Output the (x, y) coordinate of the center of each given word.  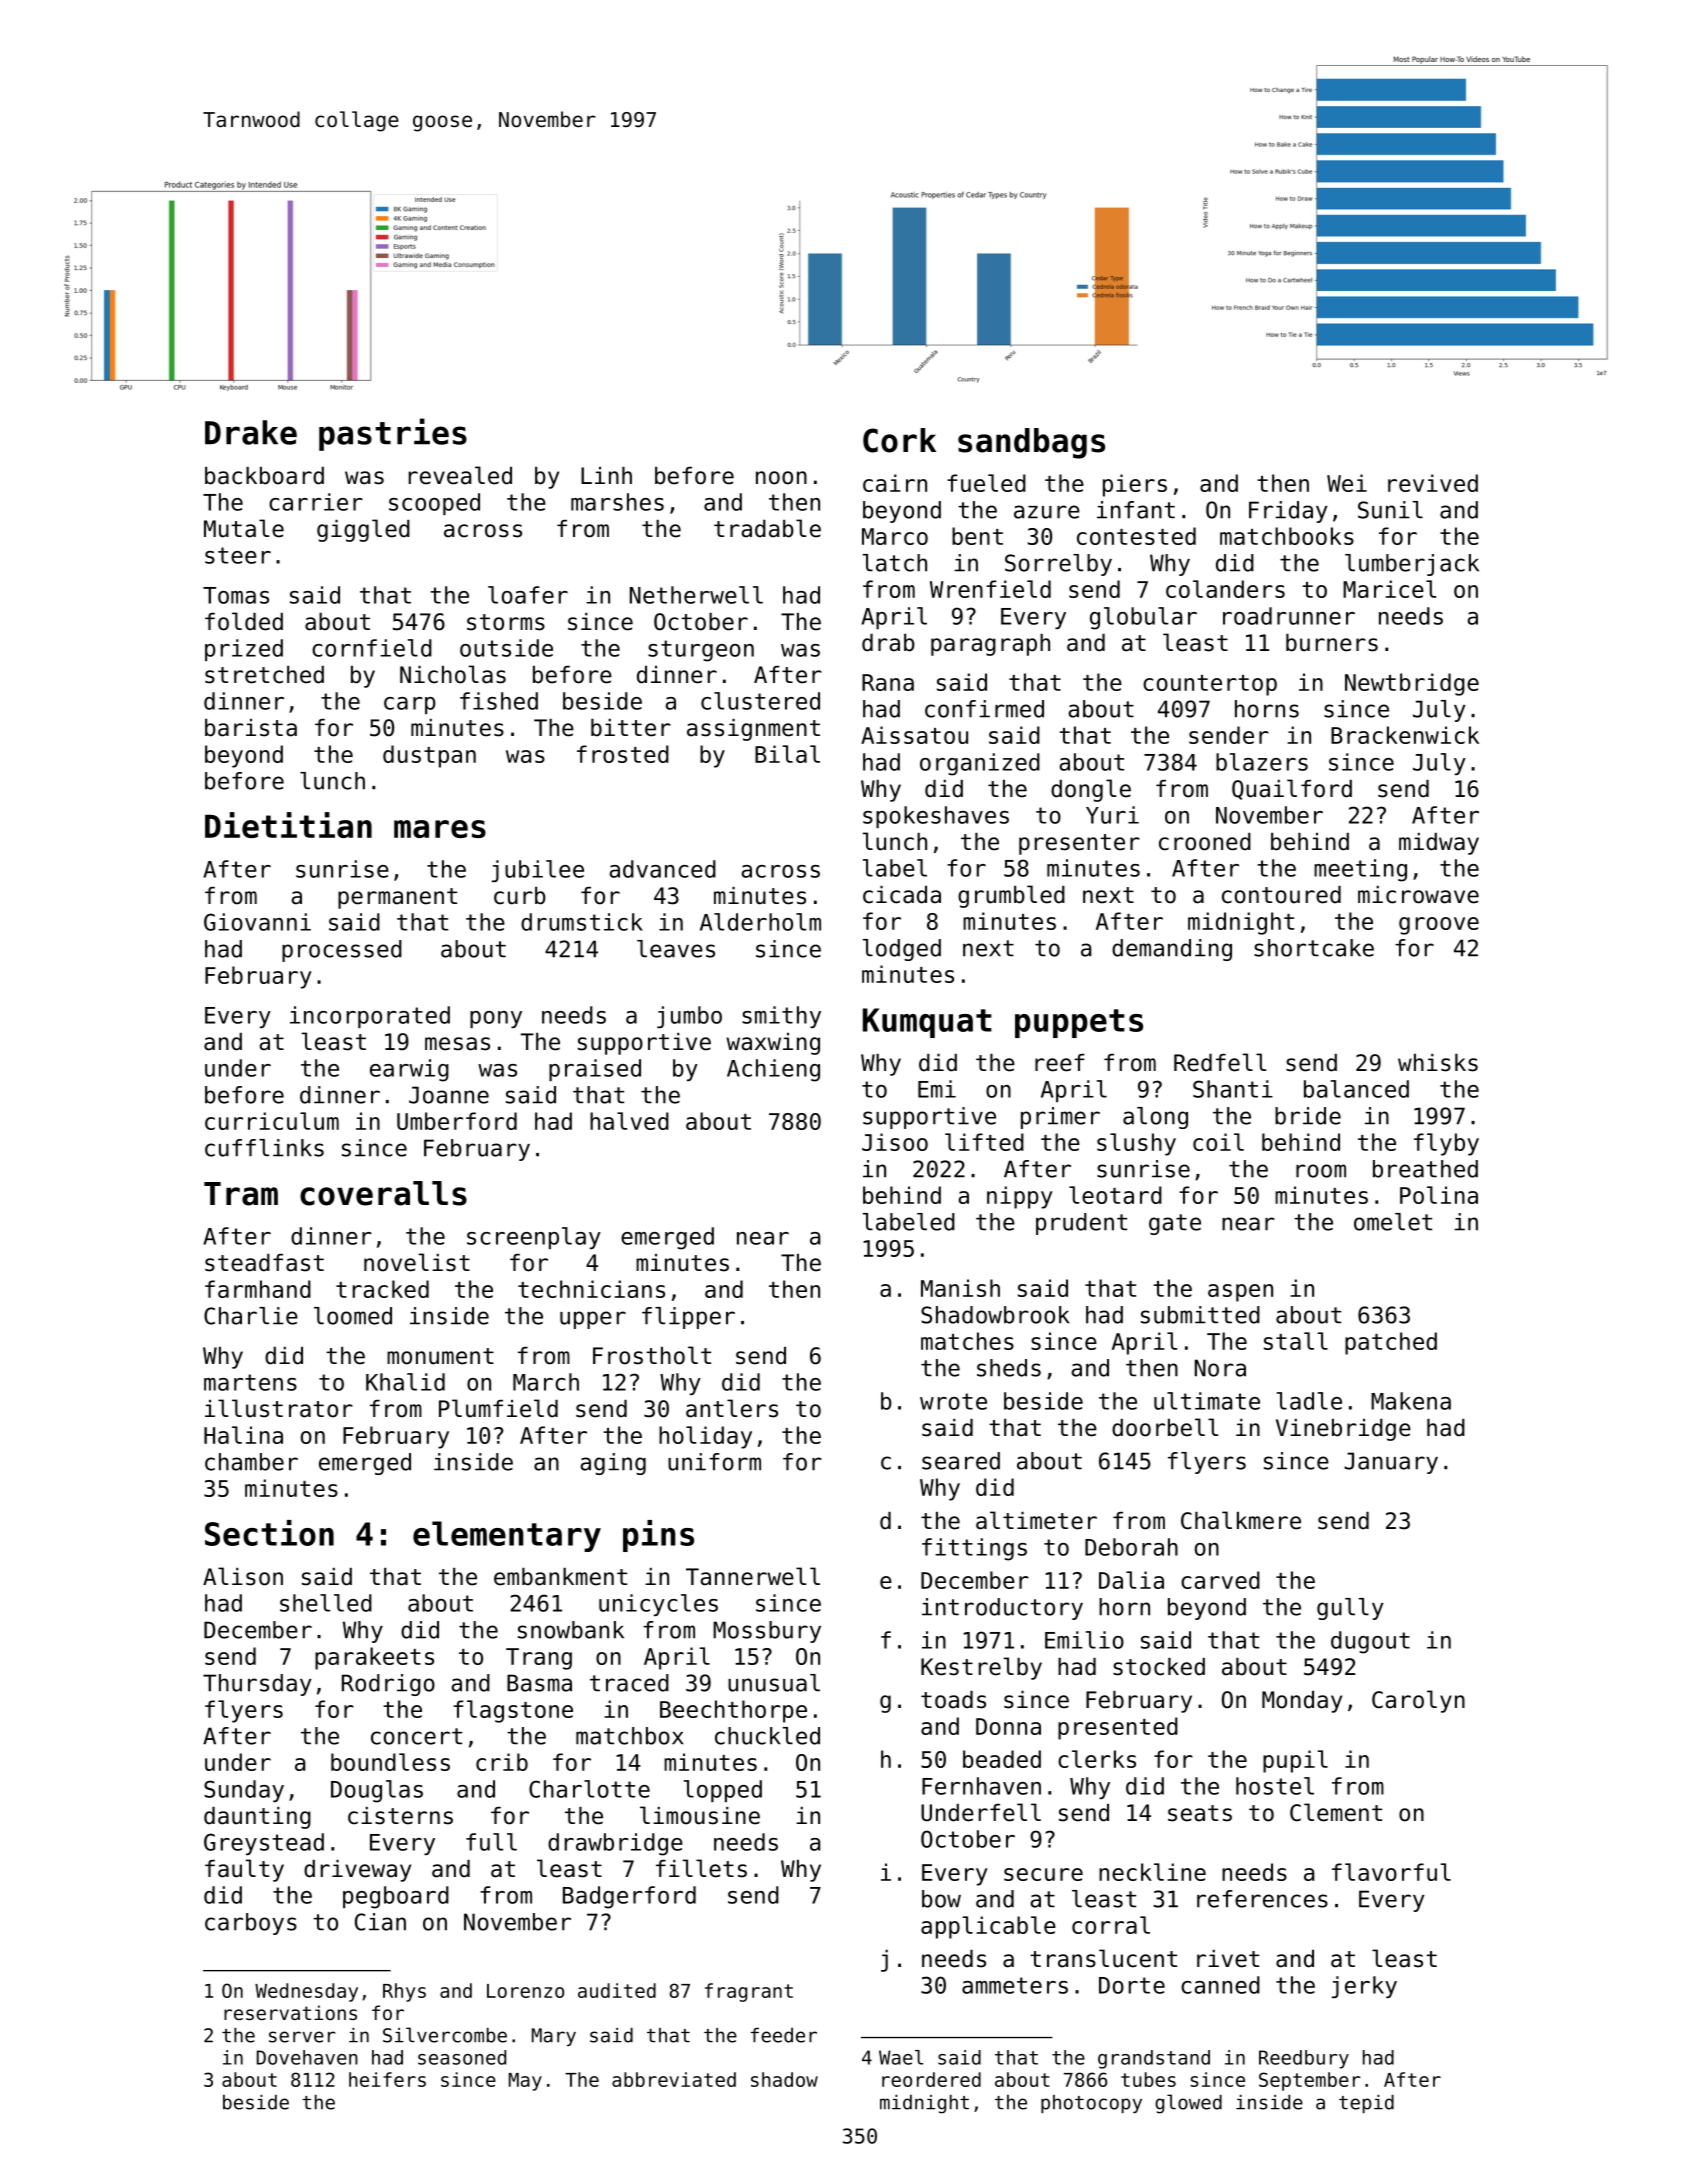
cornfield (372, 648)
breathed (1425, 1169)
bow (941, 1899)
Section (269, 1533)
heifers (387, 2079)
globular (1143, 618)
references (1262, 1899)
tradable (767, 528)
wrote (953, 1401)
